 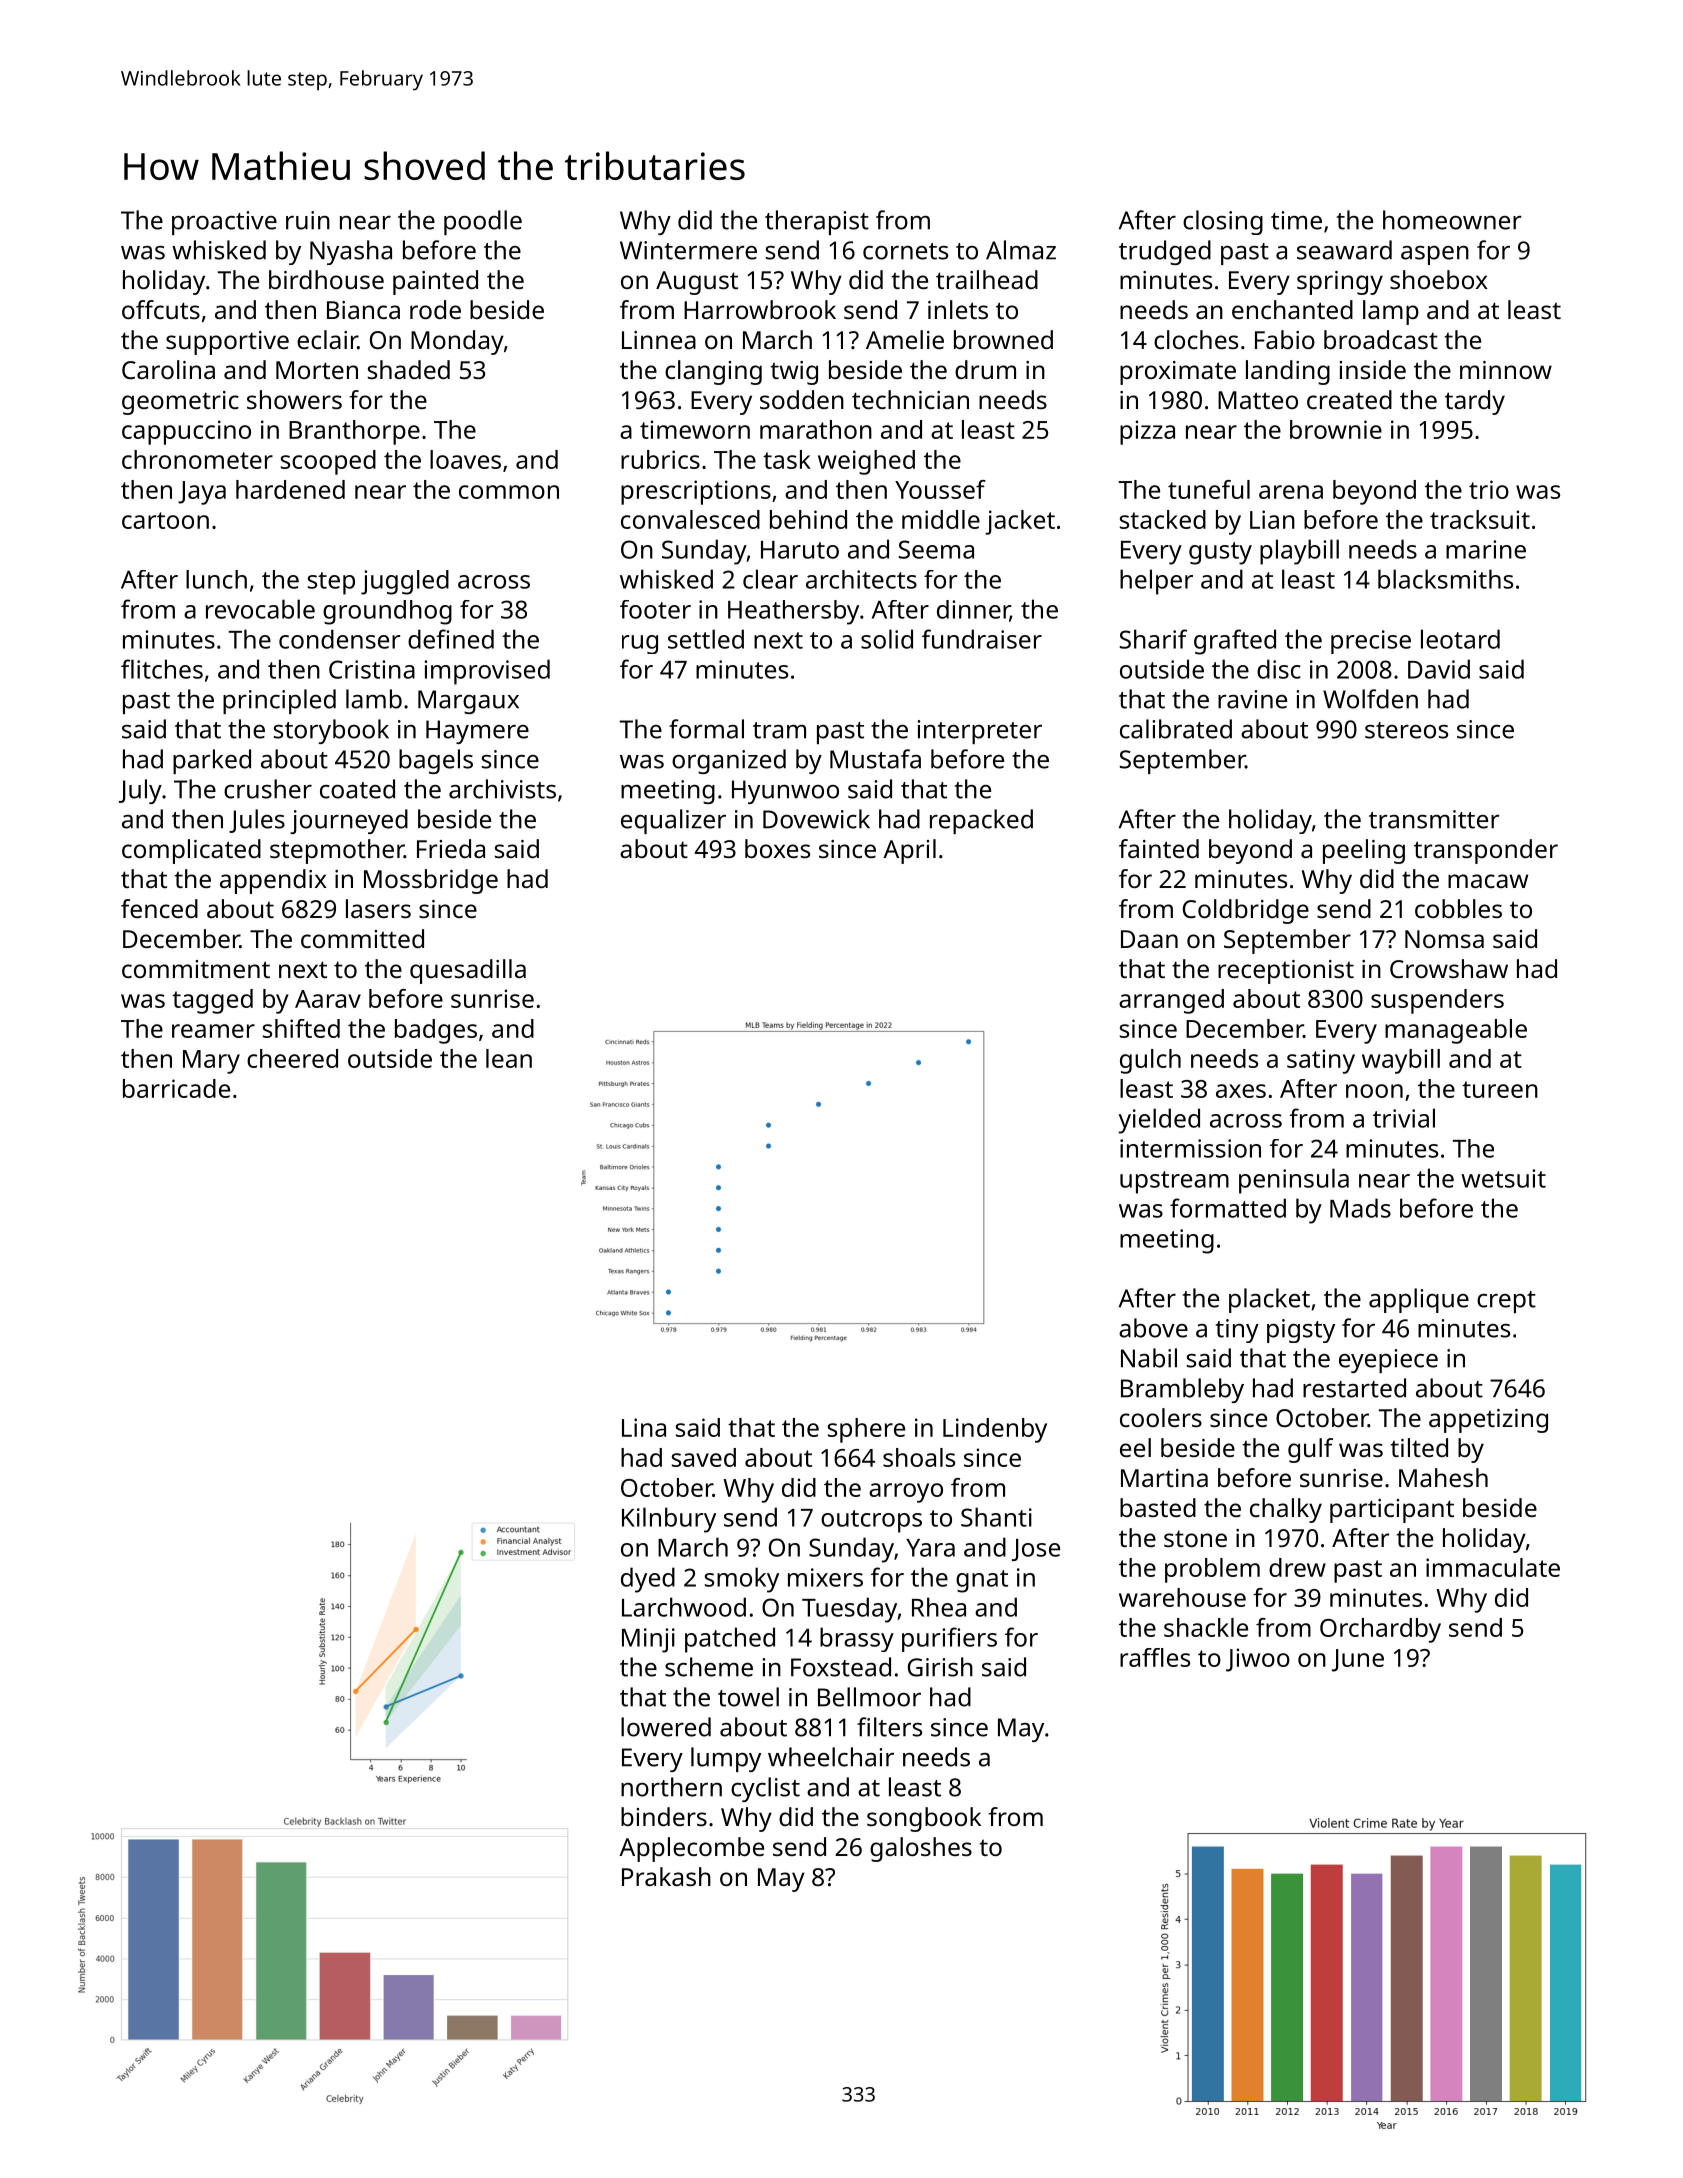 I want to click on barricade, so click(x=176, y=1088).
